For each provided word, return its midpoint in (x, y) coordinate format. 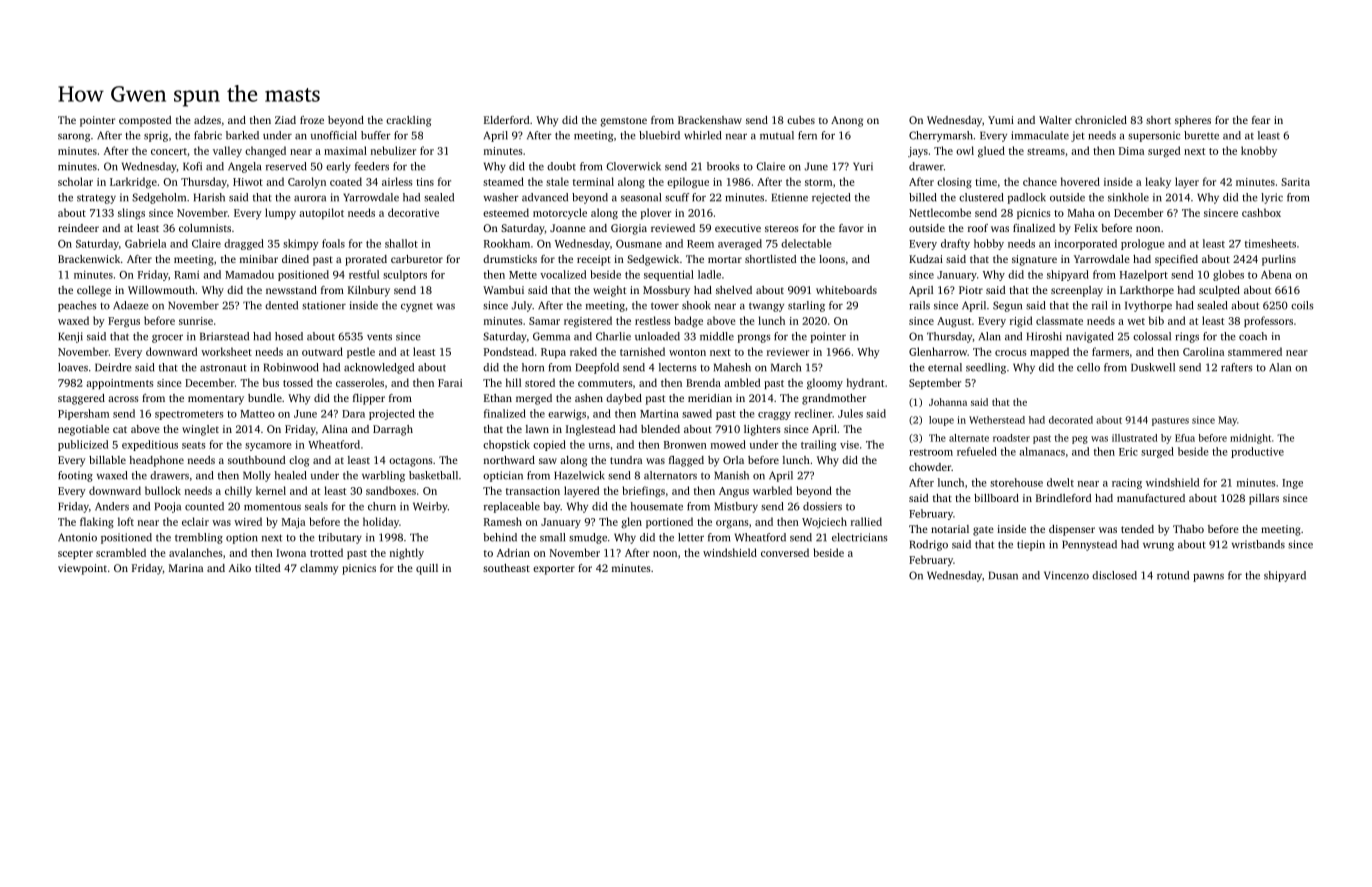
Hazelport (1144, 275)
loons (832, 259)
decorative (413, 212)
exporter (554, 570)
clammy (319, 569)
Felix (1086, 228)
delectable (806, 243)
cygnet (417, 307)
